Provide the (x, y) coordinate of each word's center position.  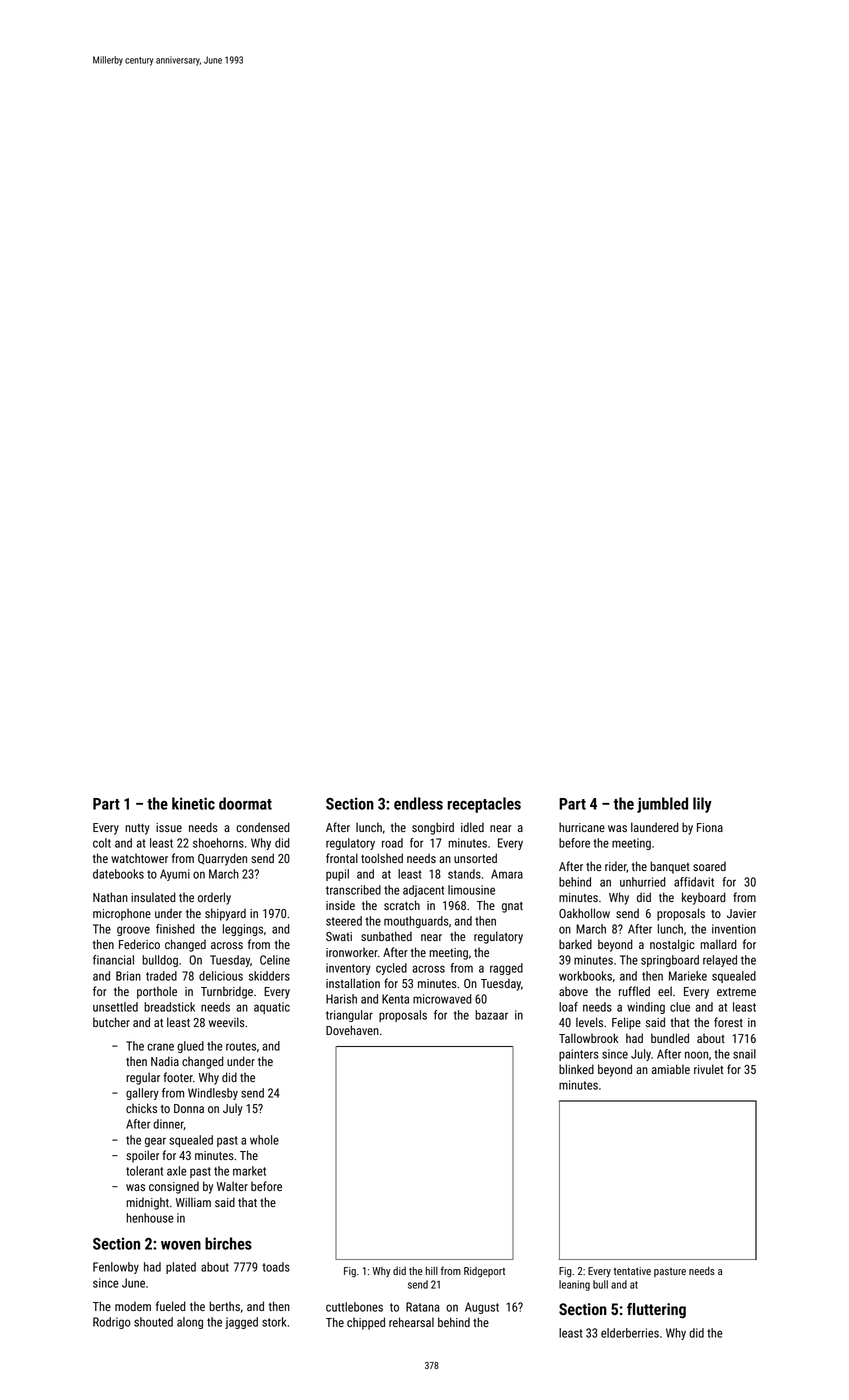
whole (264, 1140)
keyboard (704, 898)
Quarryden (222, 859)
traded (161, 976)
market (249, 1171)
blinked (576, 1069)
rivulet (708, 1069)
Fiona (710, 827)
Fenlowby (116, 1268)
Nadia (165, 1061)
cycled (391, 969)
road (392, 843)
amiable (671, 1069)
